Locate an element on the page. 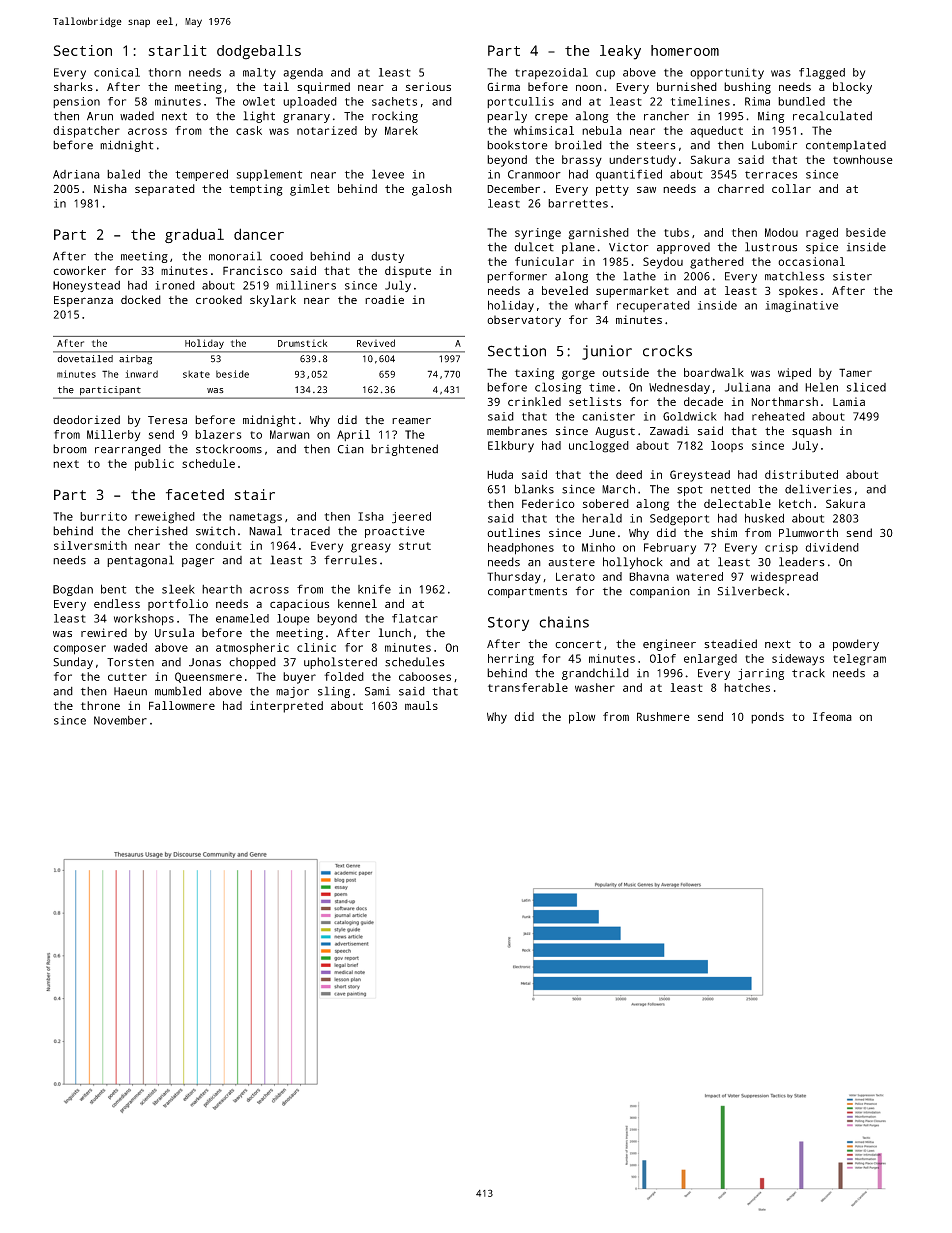 The width and height of the document is (952, 1233). dispatcher is located at coordinates (86, 132).
